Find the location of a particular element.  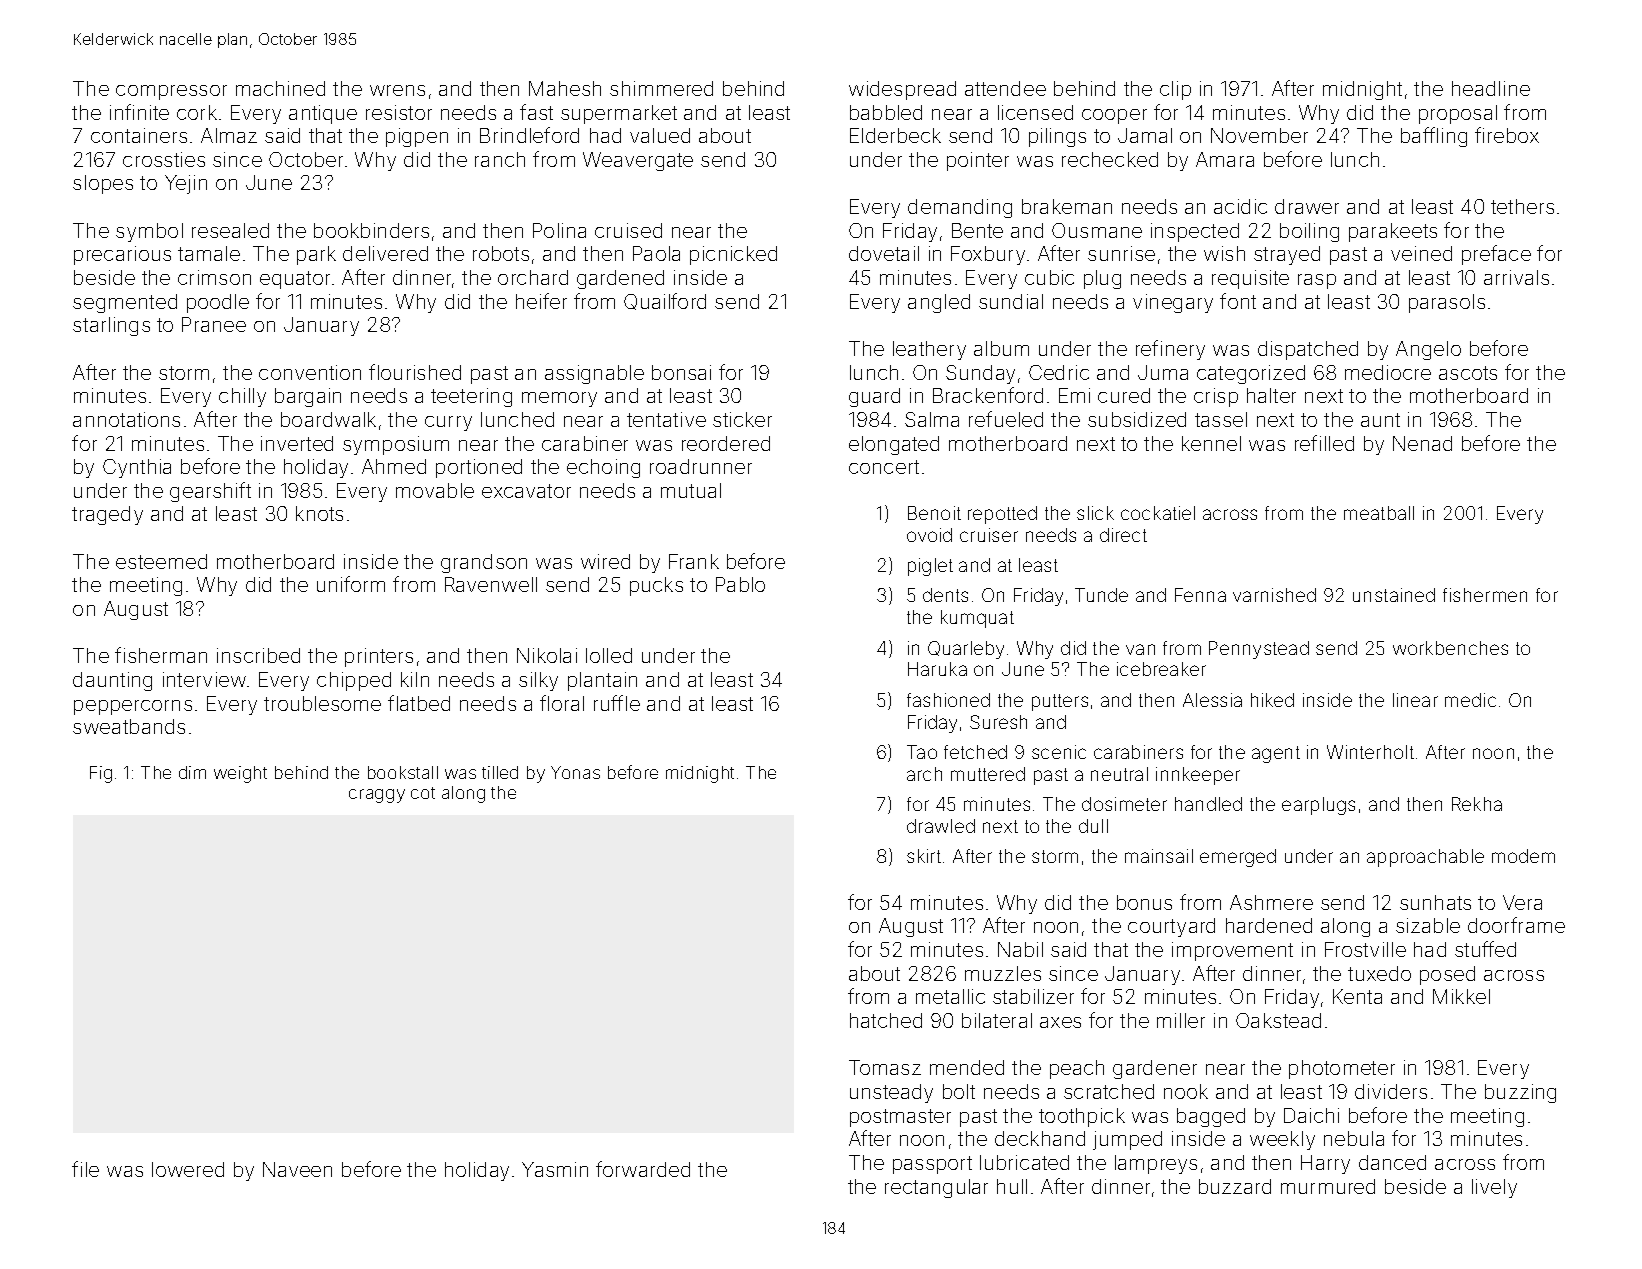

skirt is located at coordinates (924, 856).
